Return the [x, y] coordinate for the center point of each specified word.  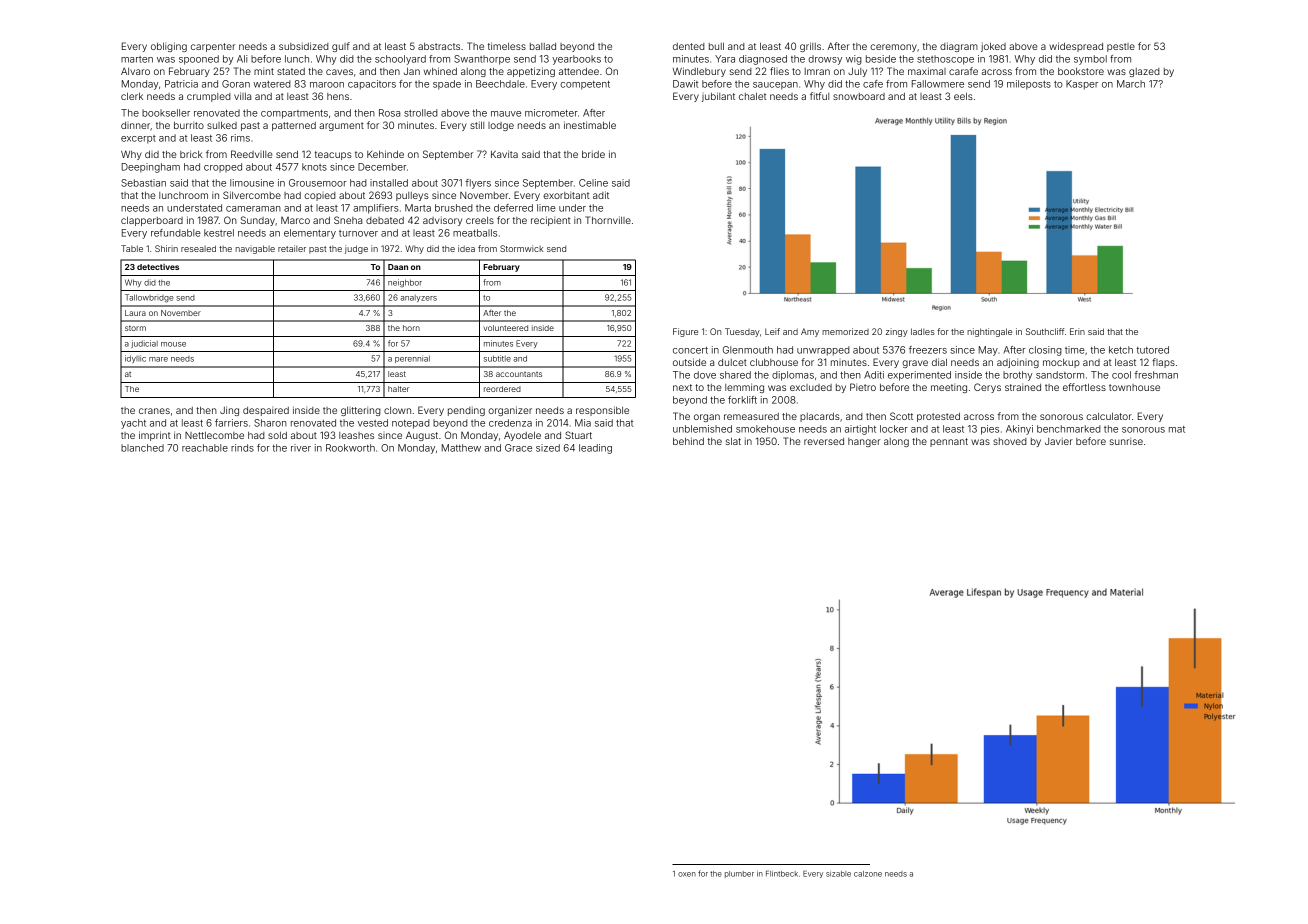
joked [993, 47]
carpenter [213, 47]
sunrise [1126, 441]
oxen [687, 874]
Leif [772, 331]
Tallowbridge [149, 298]
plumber [739, 874]
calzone [868, 874]
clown [397, 410]
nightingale [989, 332]
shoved [1010, 441]
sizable [838, 874]
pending [466, 411]
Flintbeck [782, 874]
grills [810, 47]
